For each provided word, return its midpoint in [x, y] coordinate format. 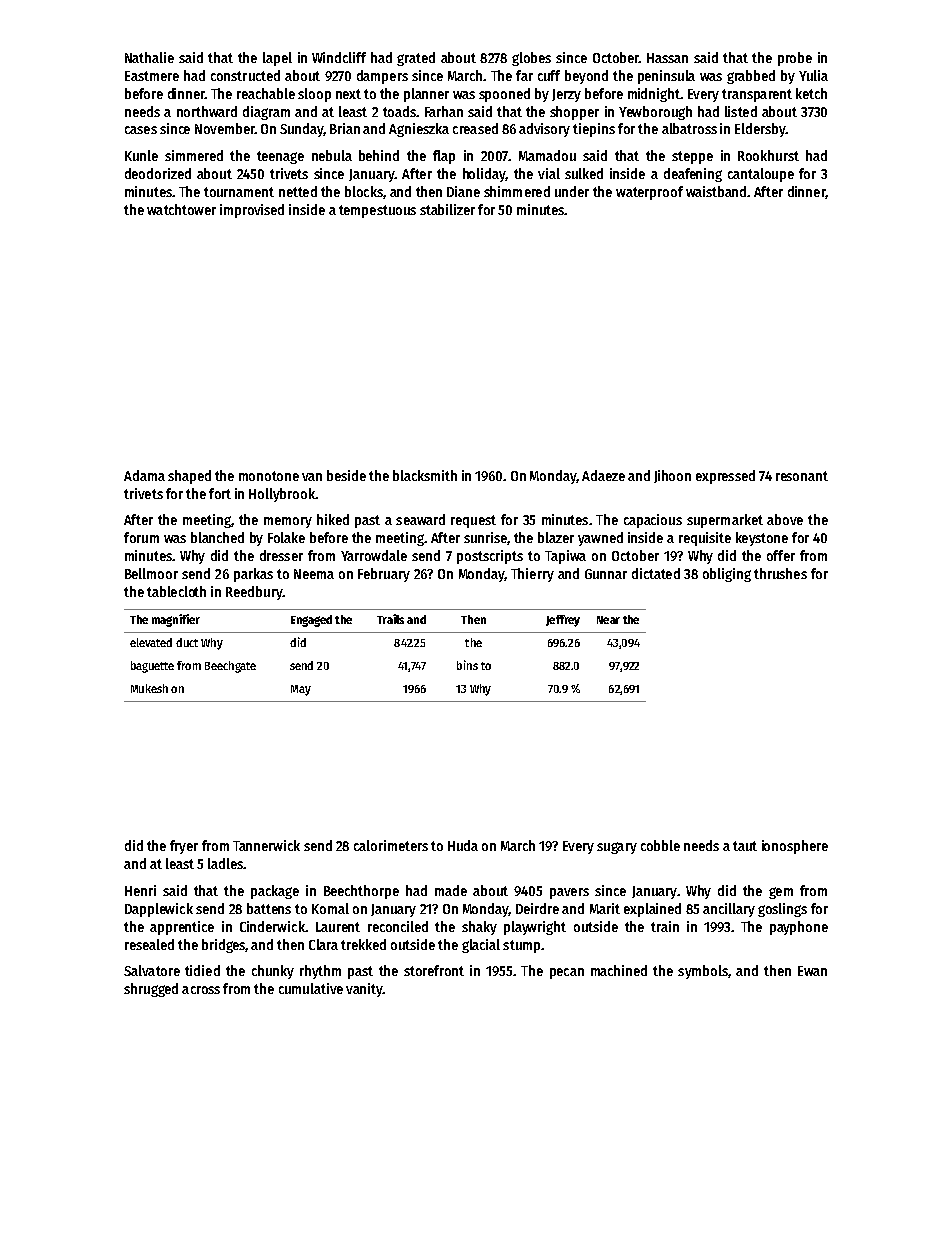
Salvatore [152, 970]
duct [187, 642]
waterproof [649, 193]
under [572, 191]
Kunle [141, 155]
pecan [567, 973]
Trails [390, 619]
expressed [725, 477]
